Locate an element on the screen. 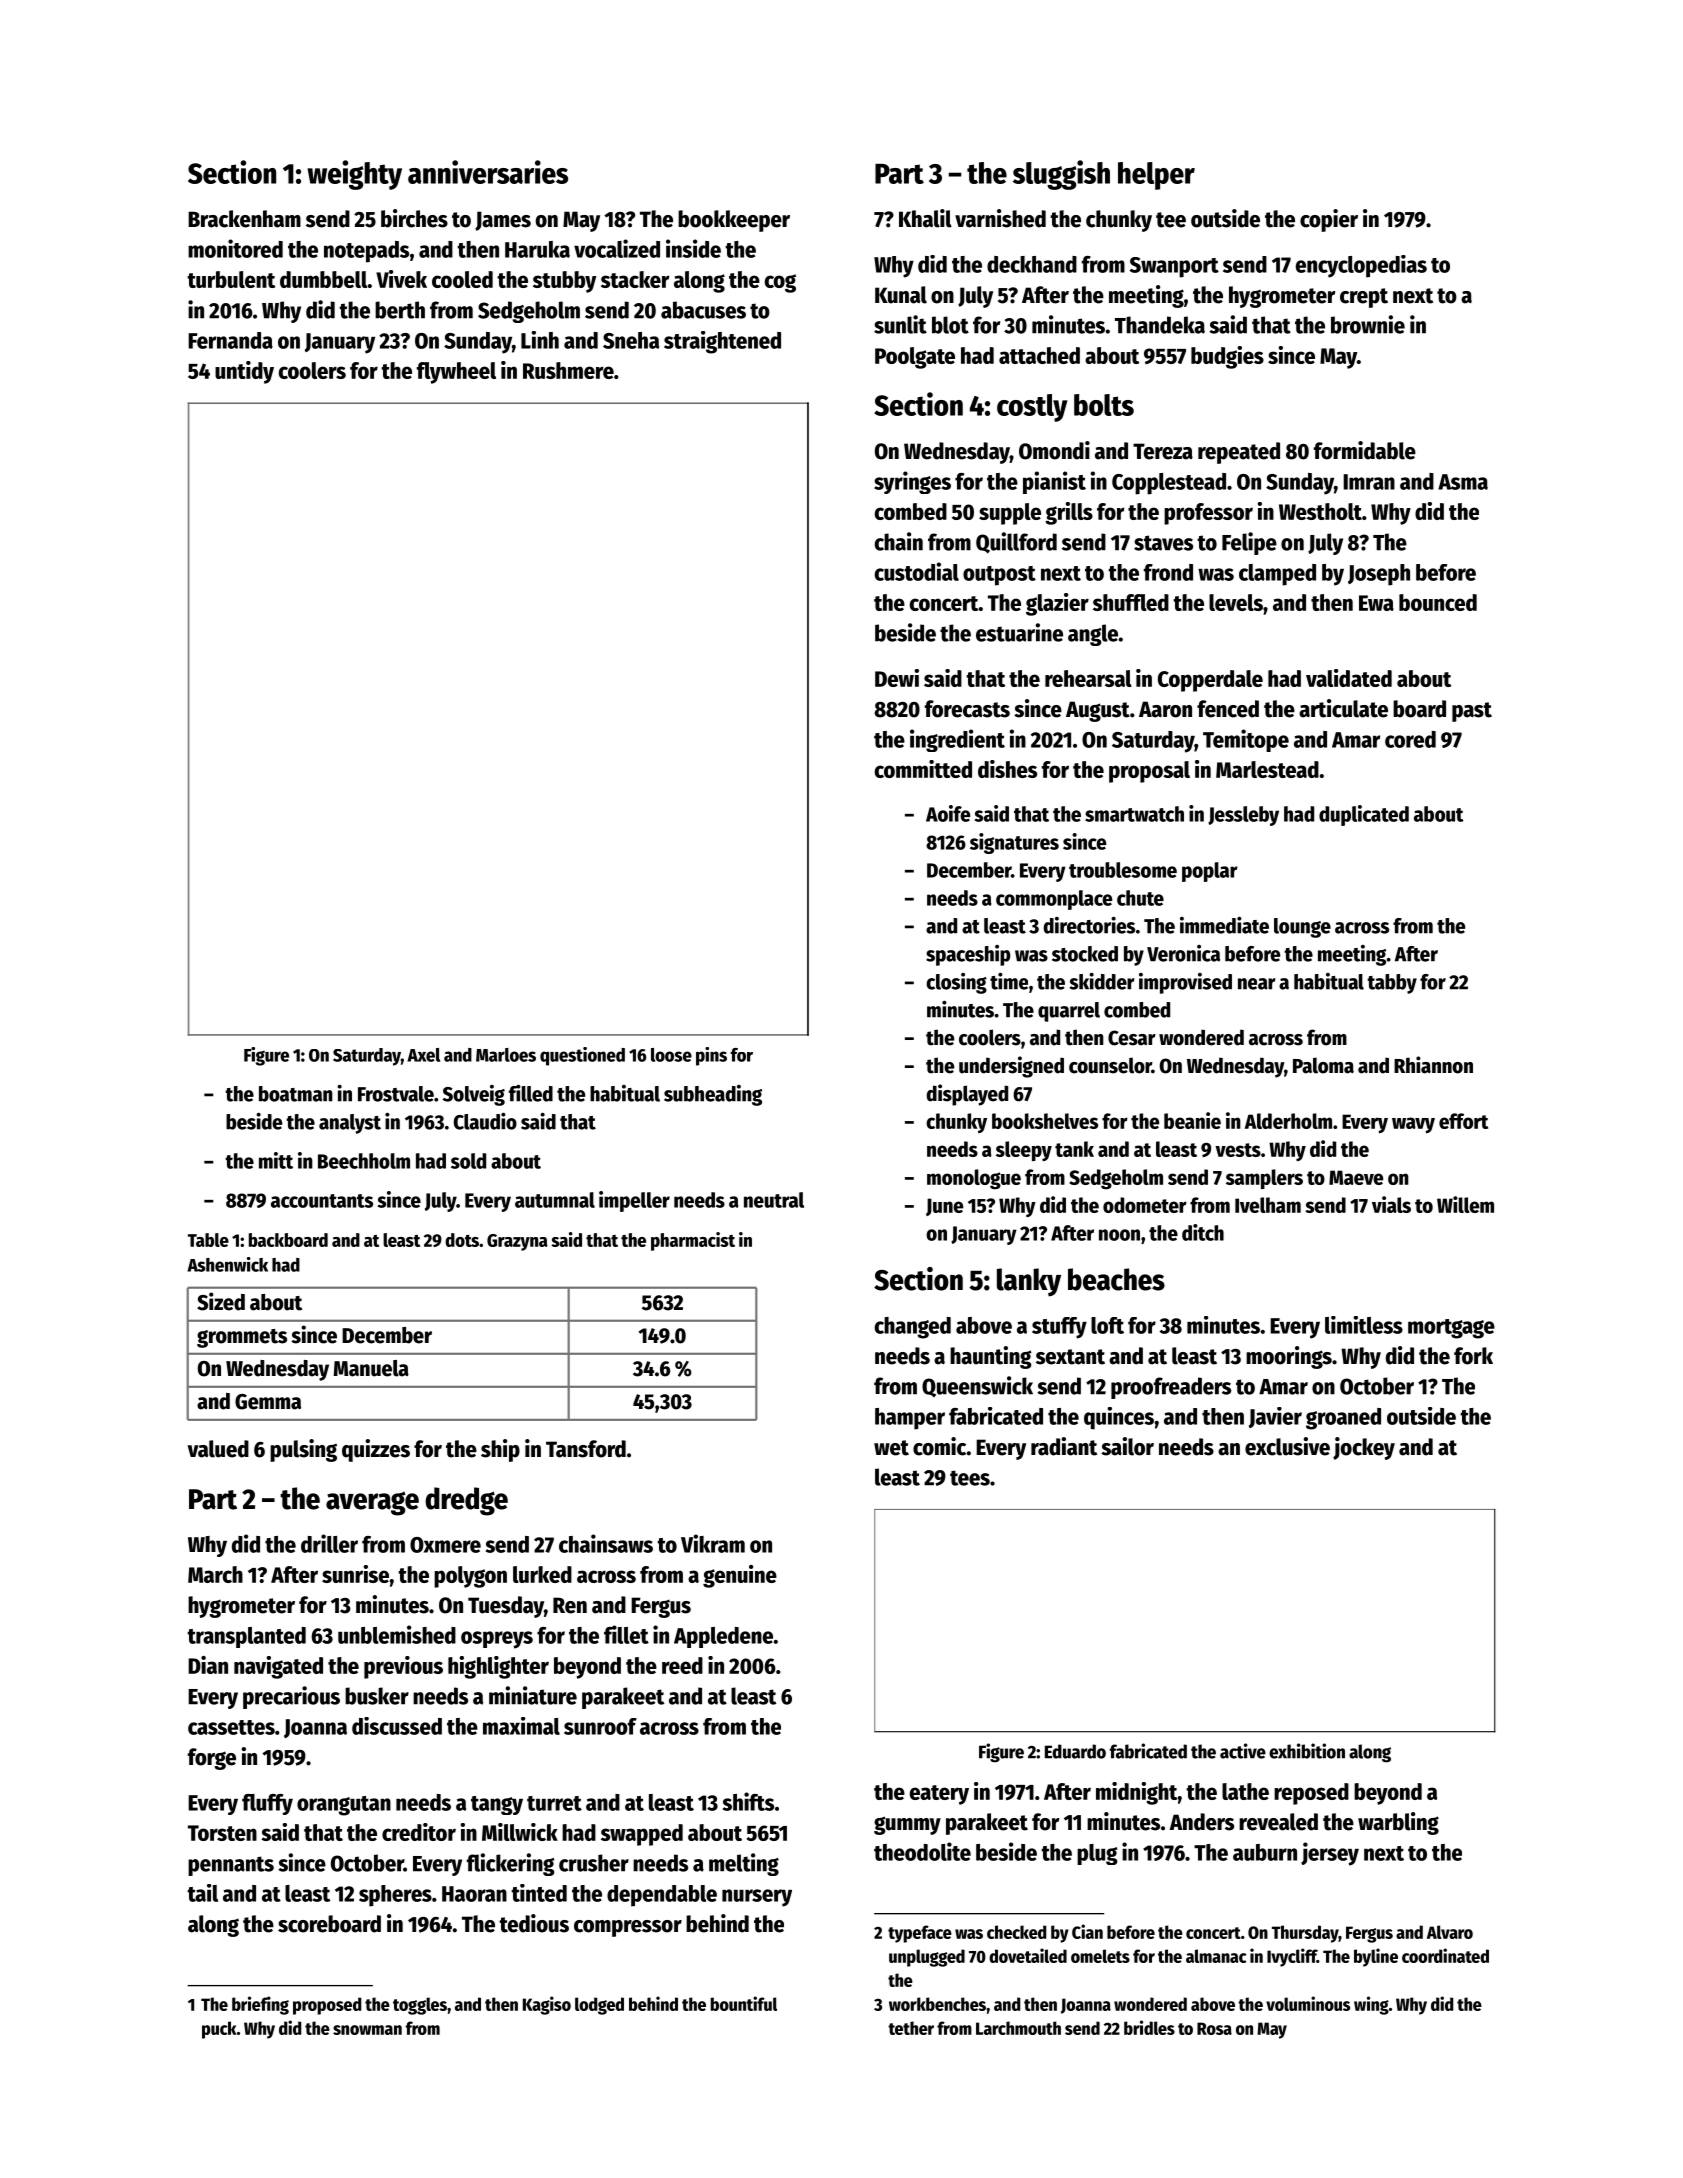 The image size is (1683, 2178). changed is located at coordinates (913, 1328).
